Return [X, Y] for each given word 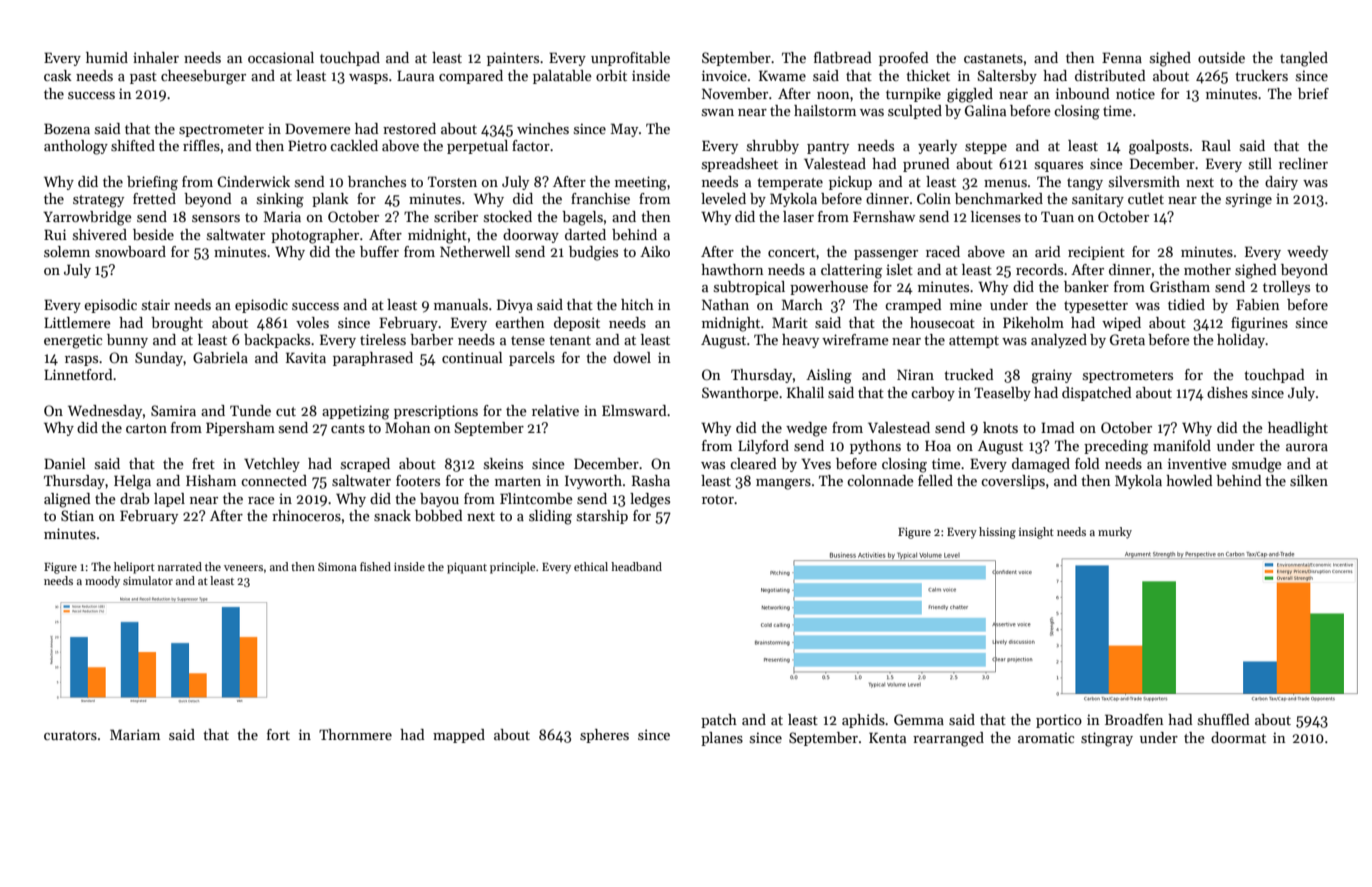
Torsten [452, 181]
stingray [1107, 739]
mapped [459, 736]
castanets [993, 58]
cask [58, 75]
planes [722, 739]
